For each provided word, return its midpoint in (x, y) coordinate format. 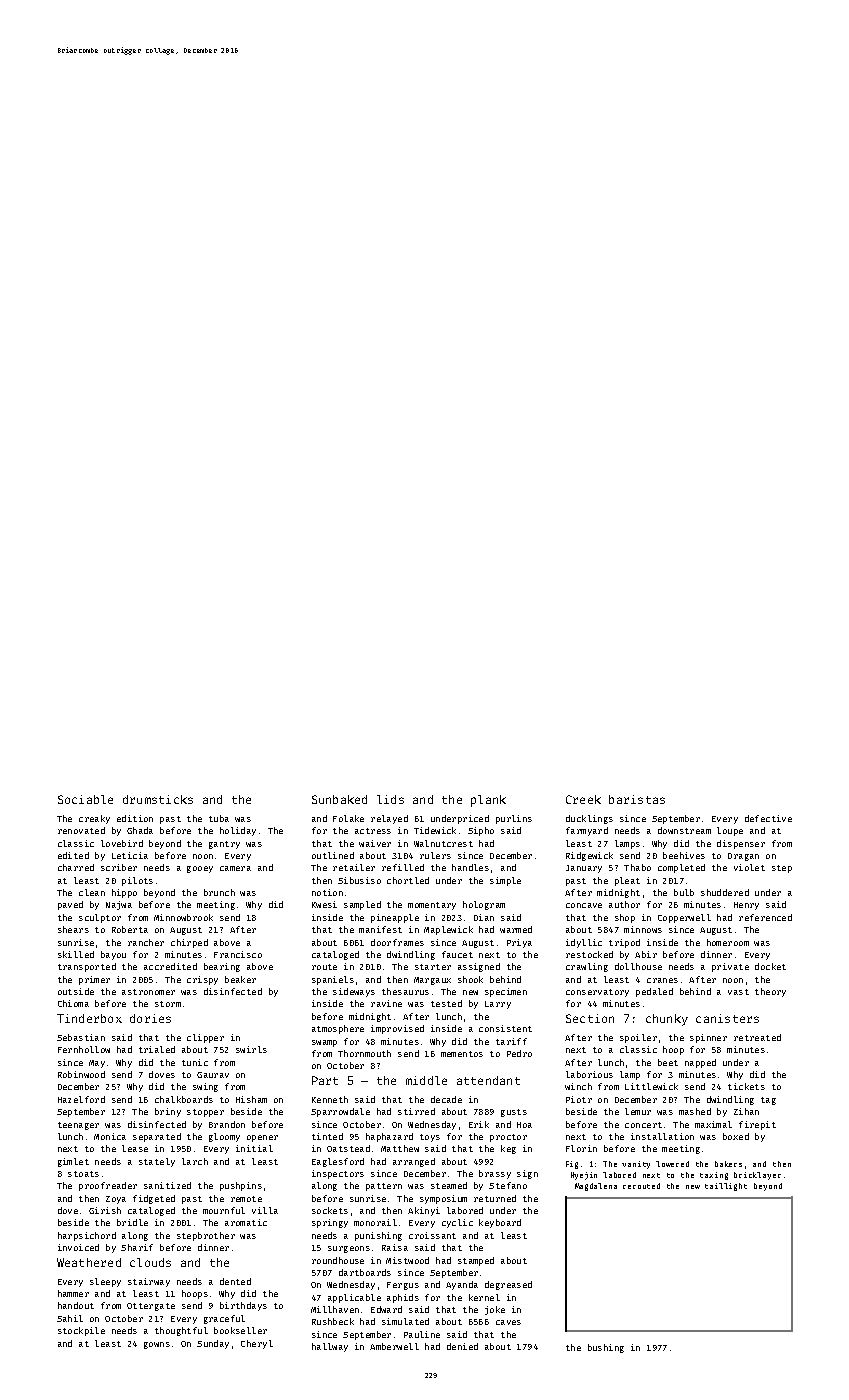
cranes (662, 980)
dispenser (741, 844)
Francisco (238, 954)
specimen (506, 992)
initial (254, 1148)
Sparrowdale (340, 1112)
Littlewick (651, 1086)
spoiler (638, 1038)
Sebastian (81, 1037)
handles (470, 867)
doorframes (397, 942)
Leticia (130, 855)
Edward (386, 1309)
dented (235, 1281)
